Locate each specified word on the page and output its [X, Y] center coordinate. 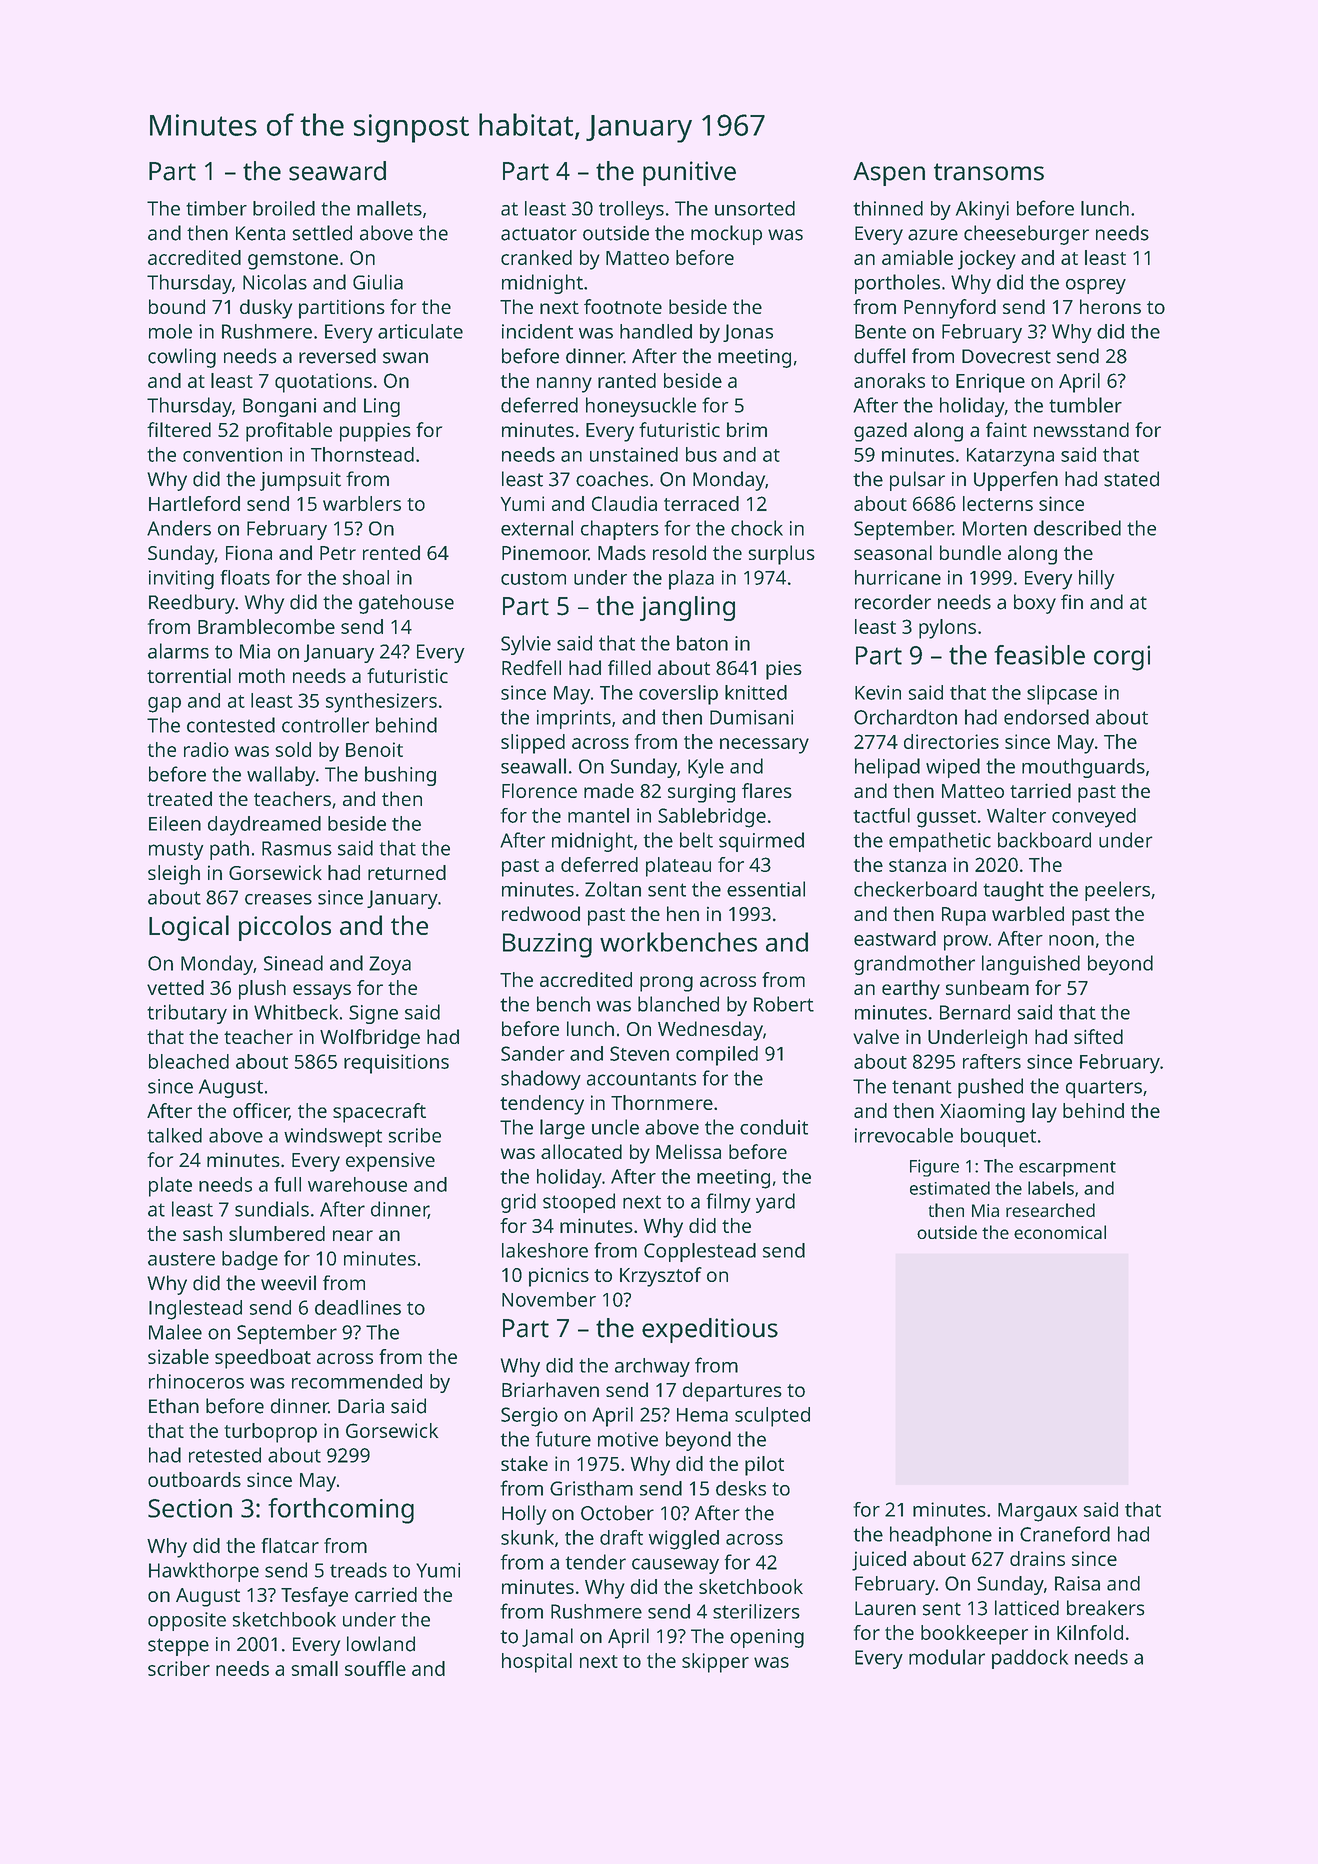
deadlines [358, 1307]
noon [1071, 940]
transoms [989, 172]
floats [245, 577]
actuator [539, 234]
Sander [533, 1053]
